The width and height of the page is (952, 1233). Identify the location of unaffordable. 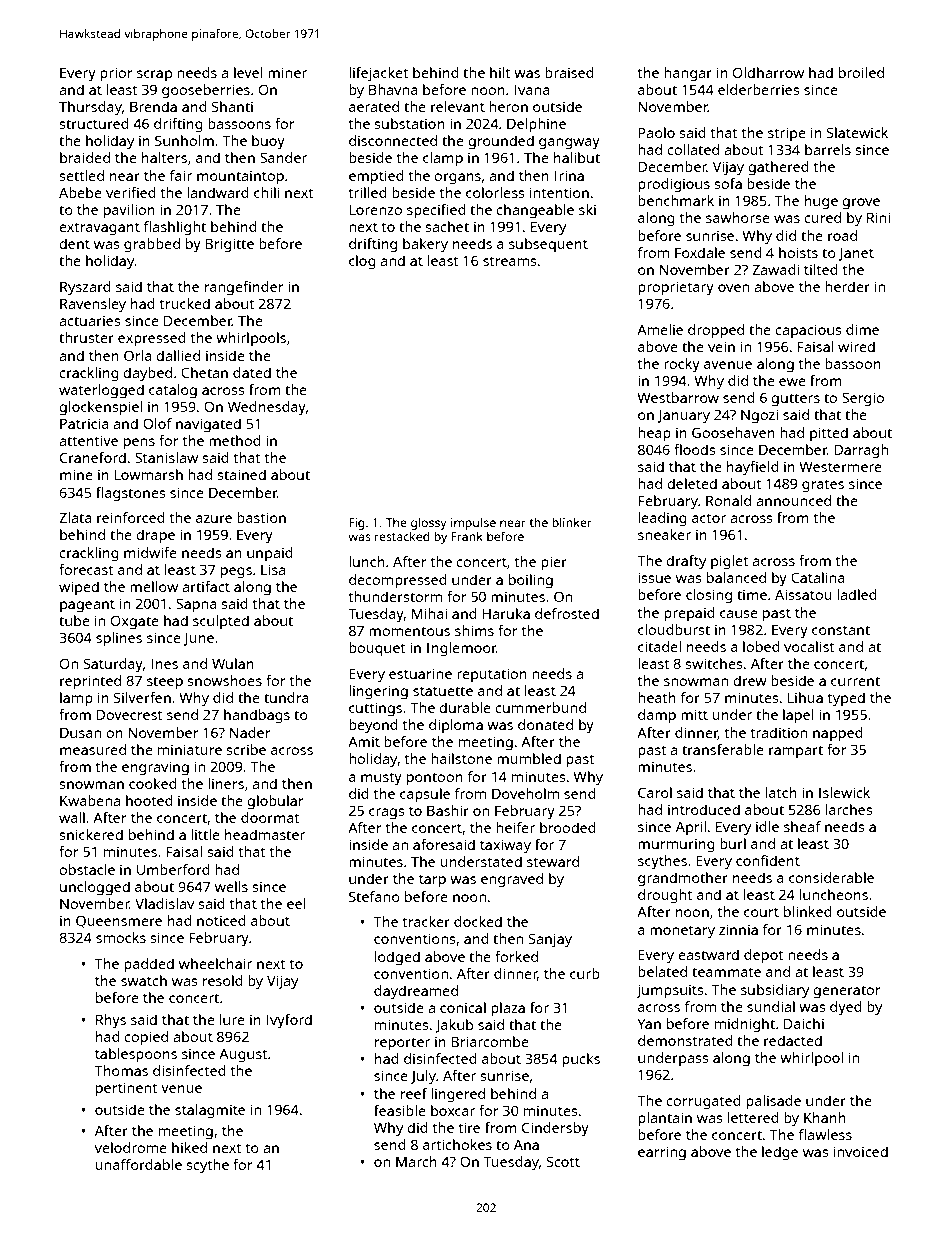
(138, 1164).
